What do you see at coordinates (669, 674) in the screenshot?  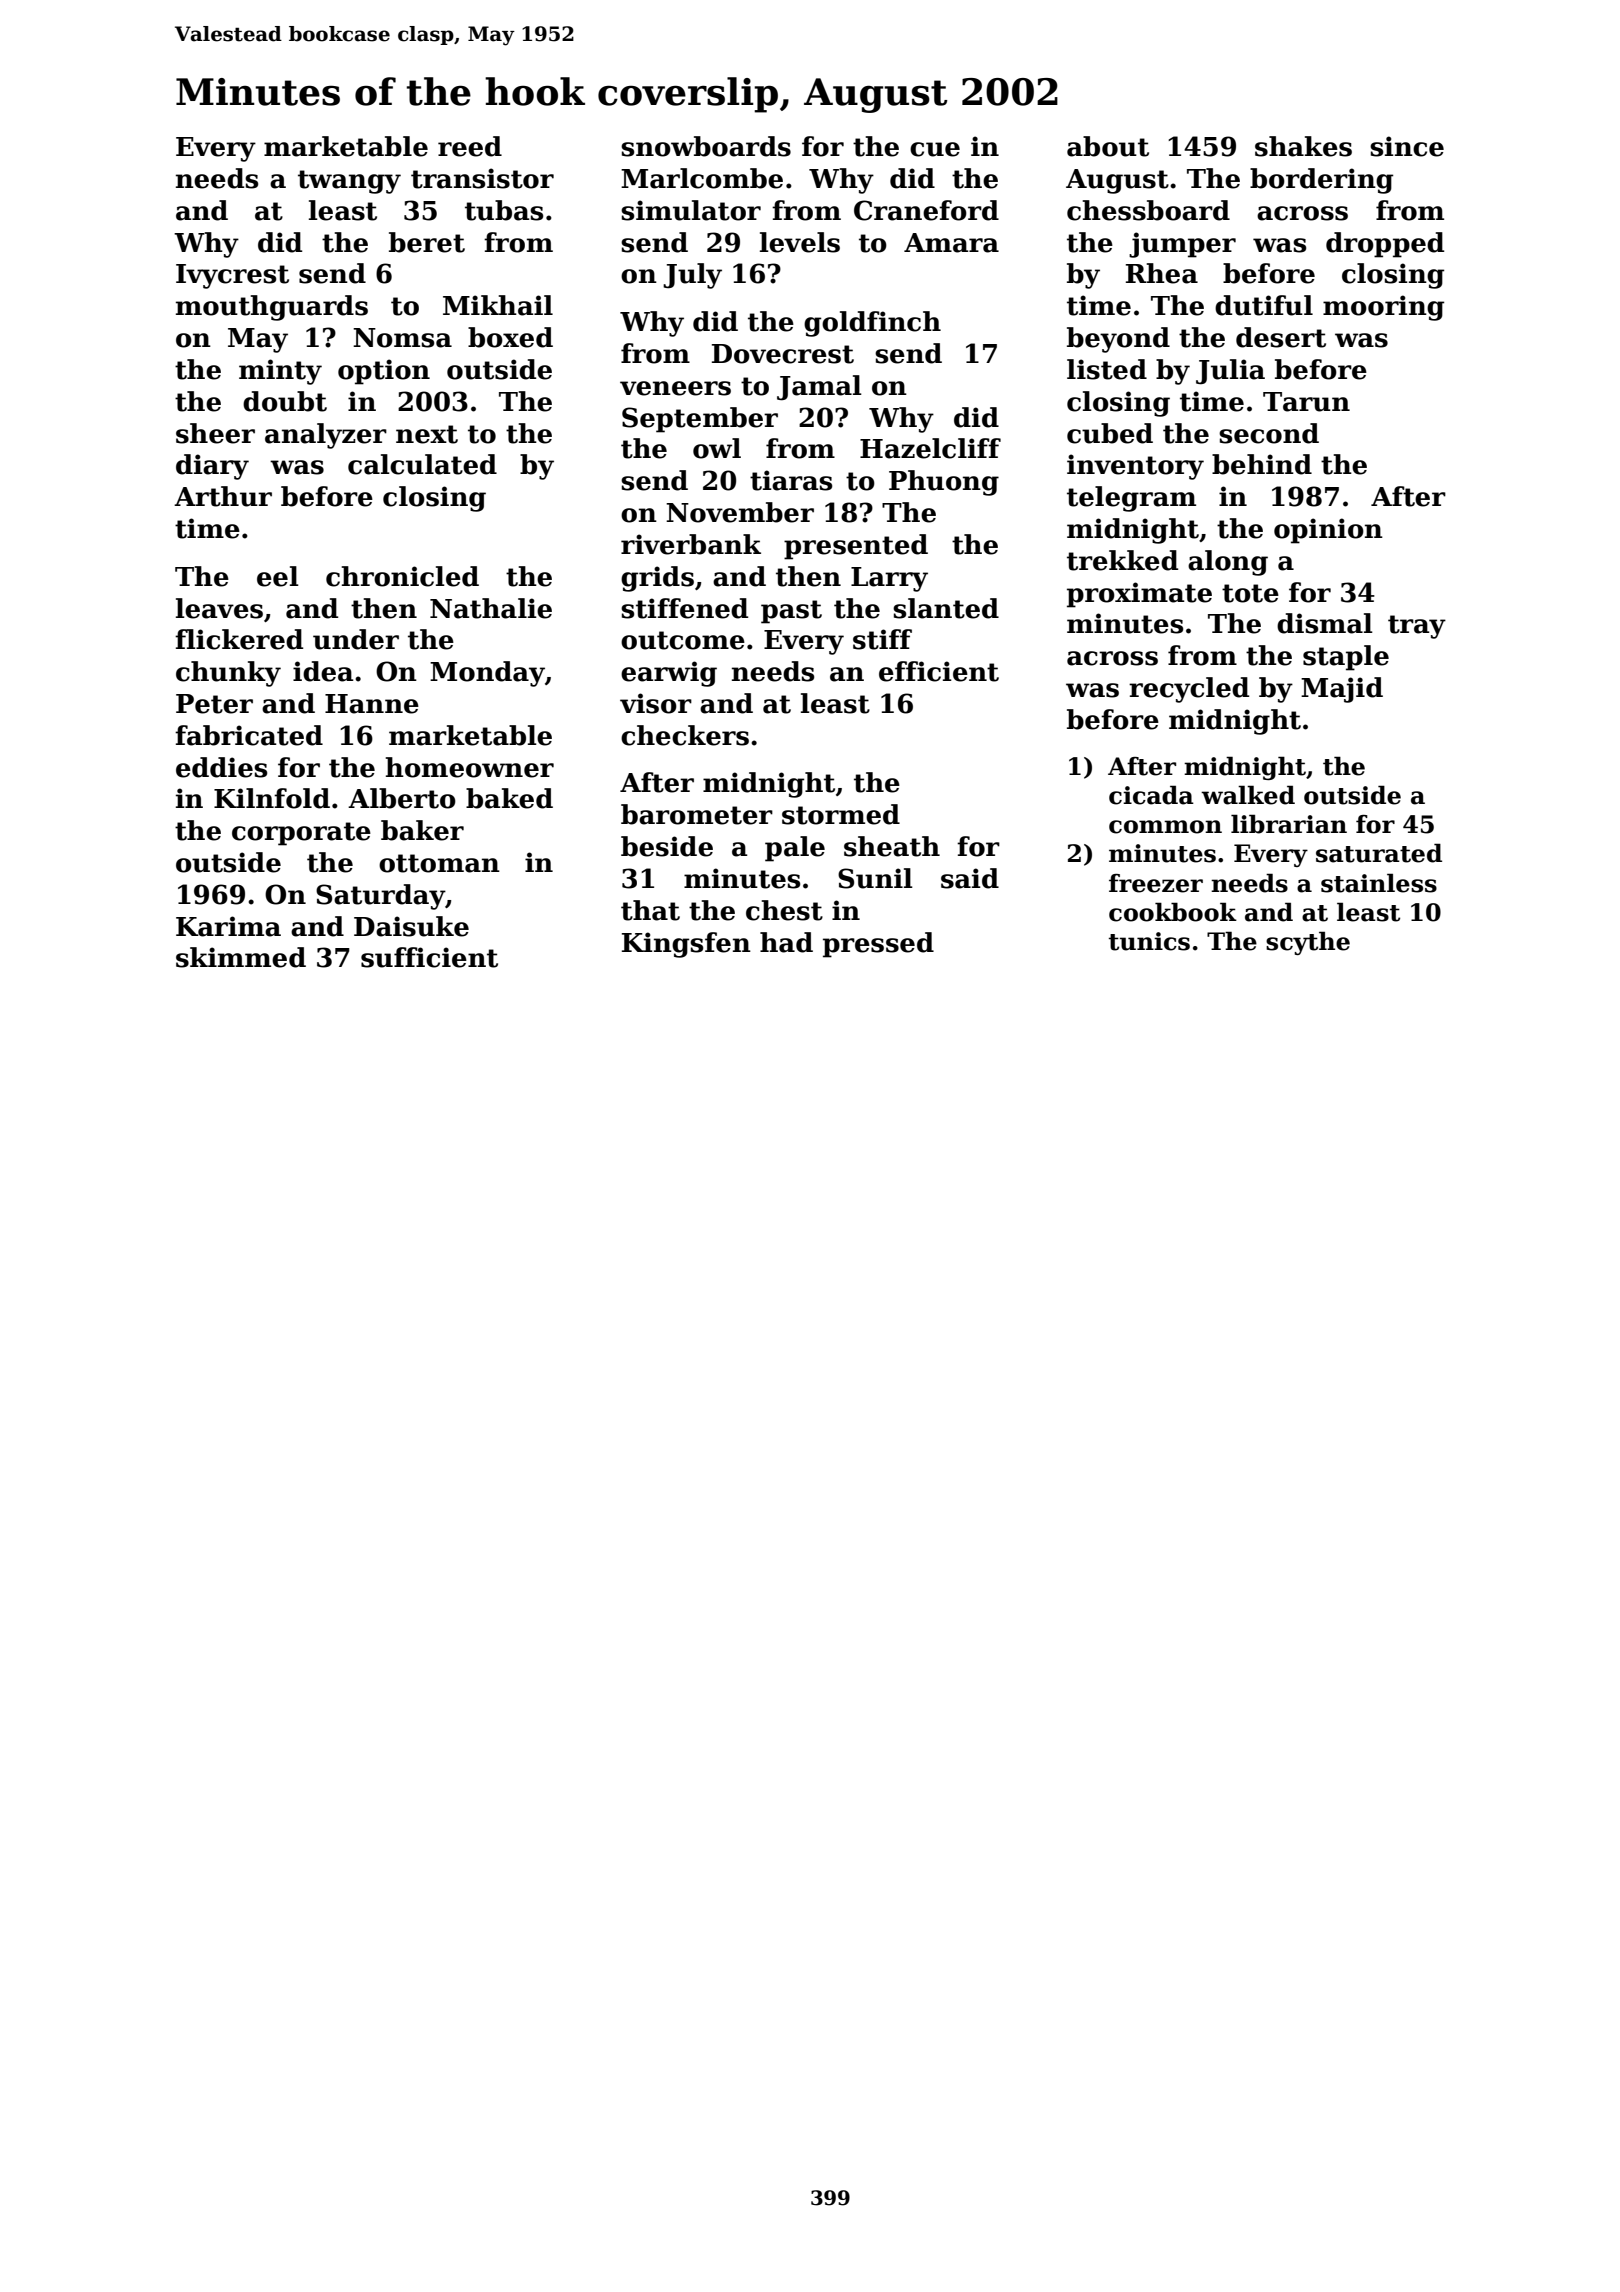 I see `earwig` at bounding box center [669, 674].
